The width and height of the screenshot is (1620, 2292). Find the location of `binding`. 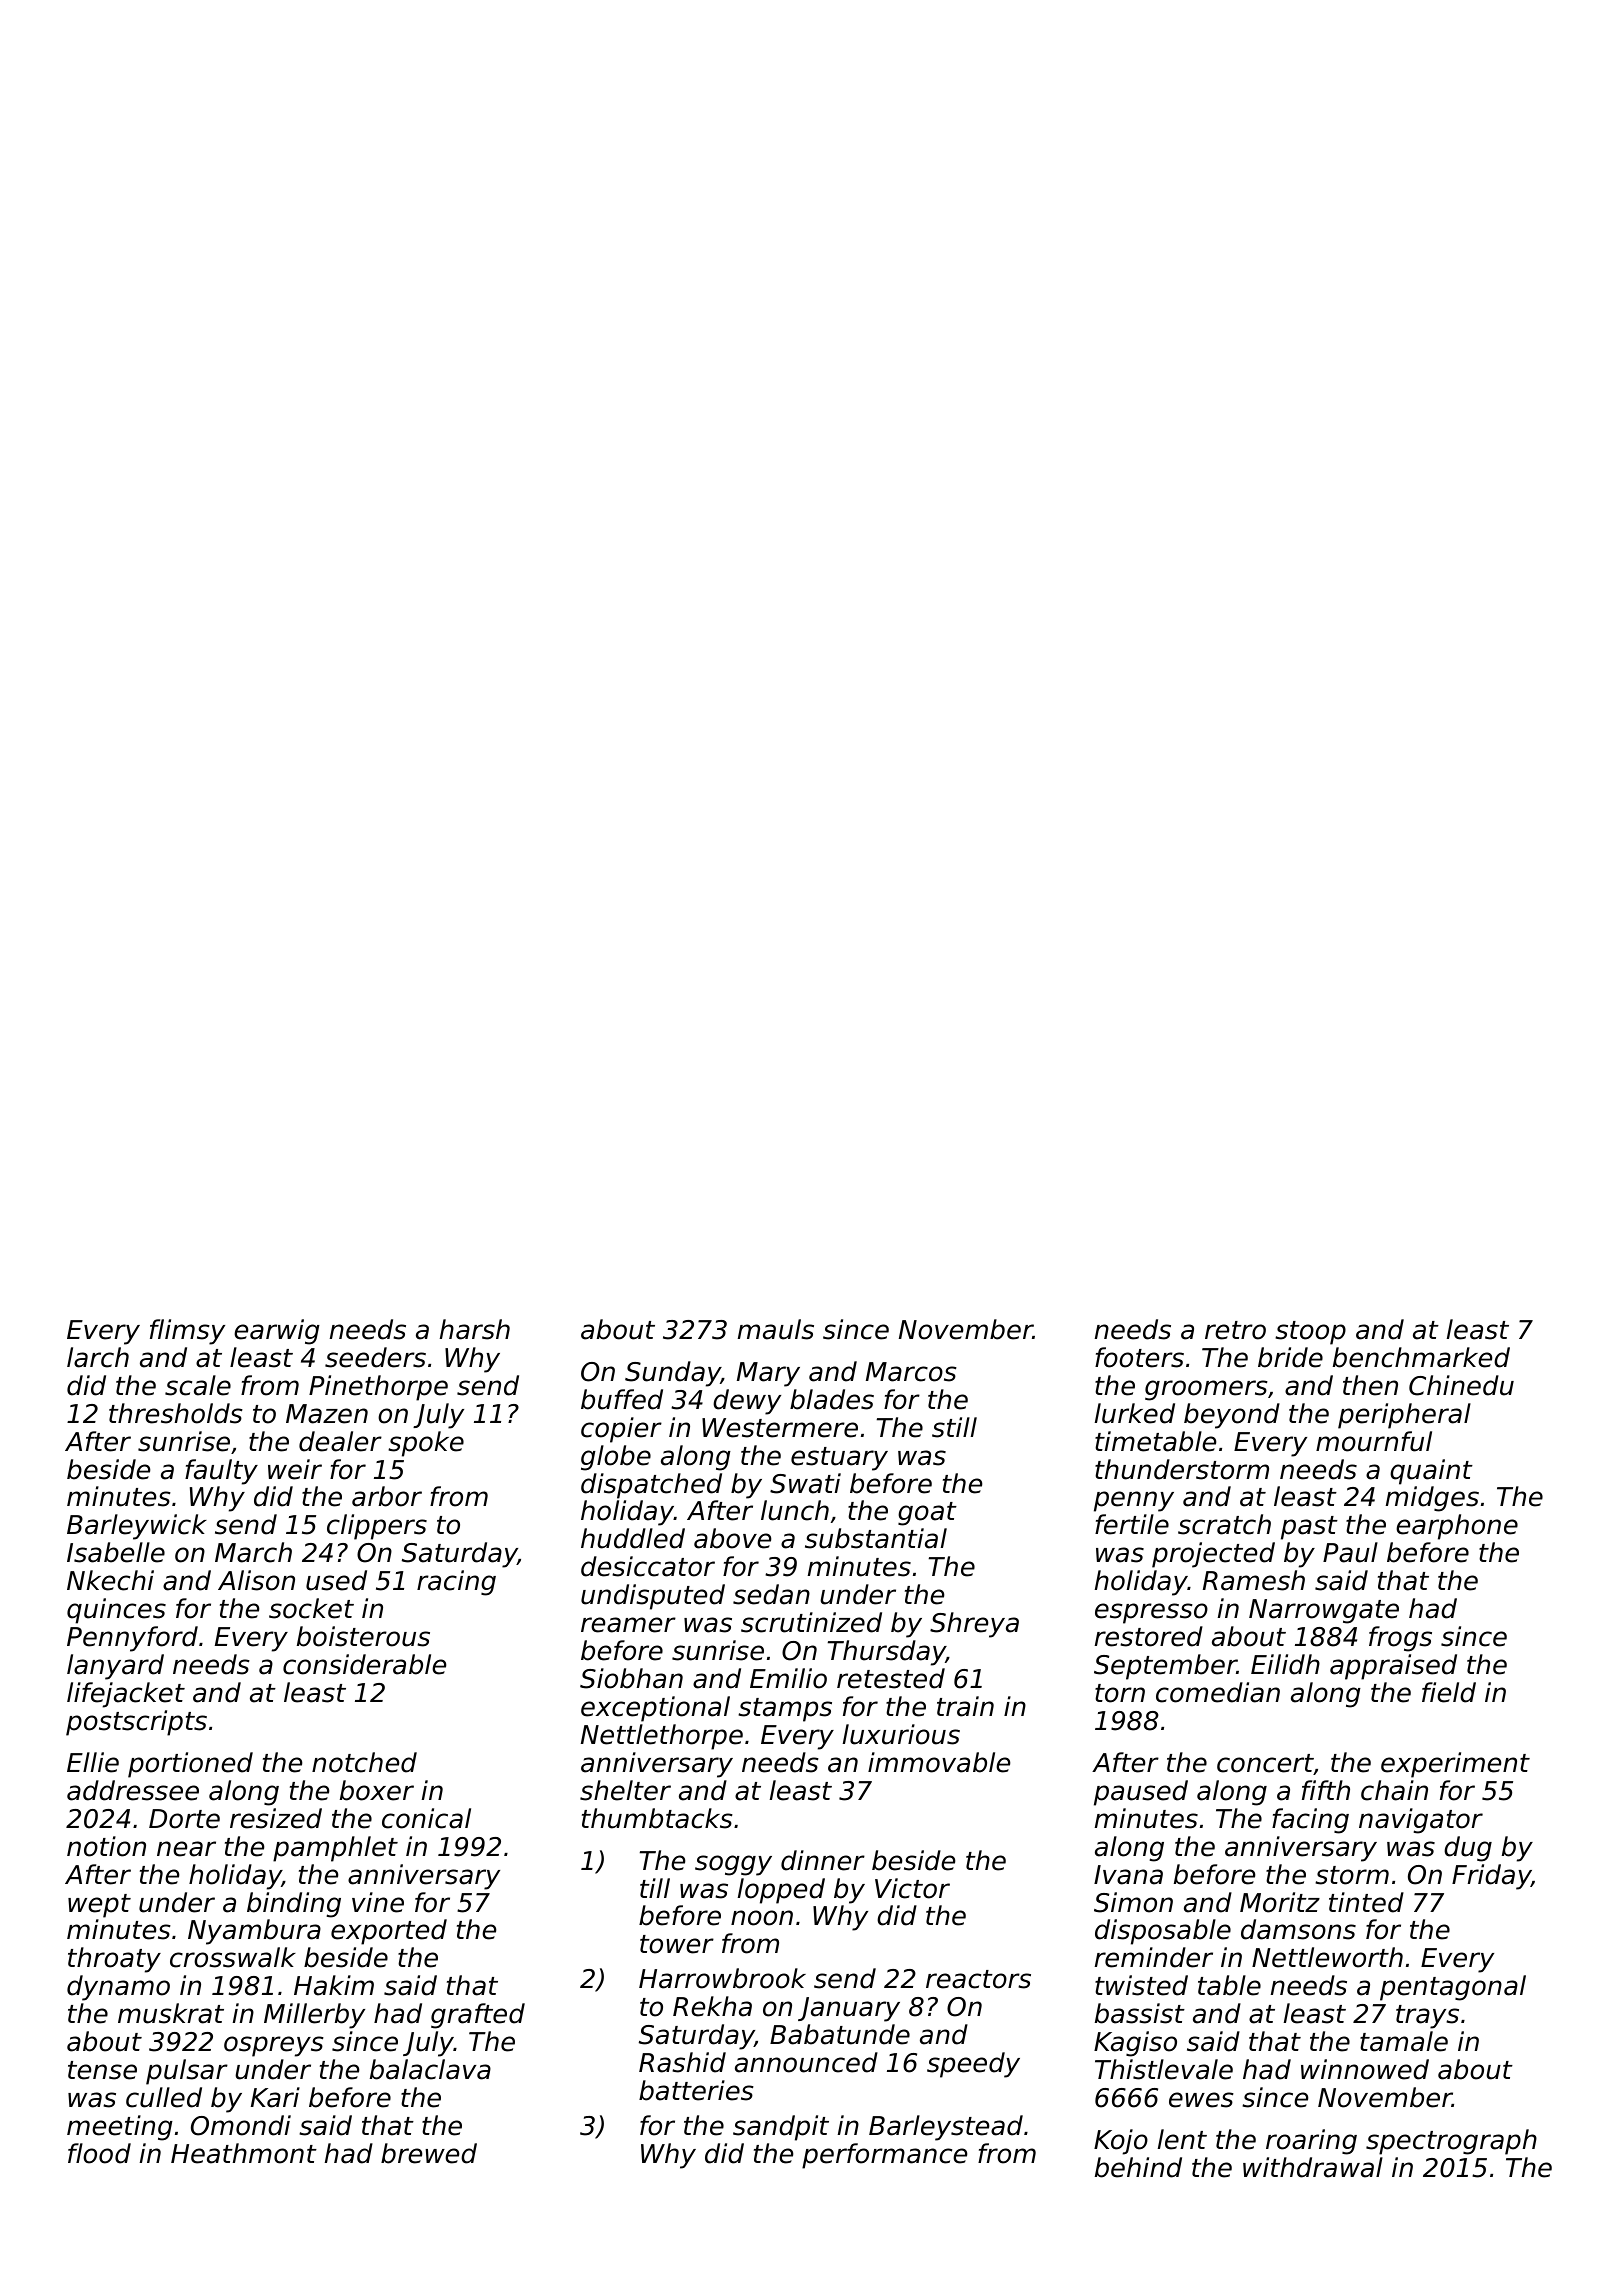

binding is located at coordinates (294, 1905).
